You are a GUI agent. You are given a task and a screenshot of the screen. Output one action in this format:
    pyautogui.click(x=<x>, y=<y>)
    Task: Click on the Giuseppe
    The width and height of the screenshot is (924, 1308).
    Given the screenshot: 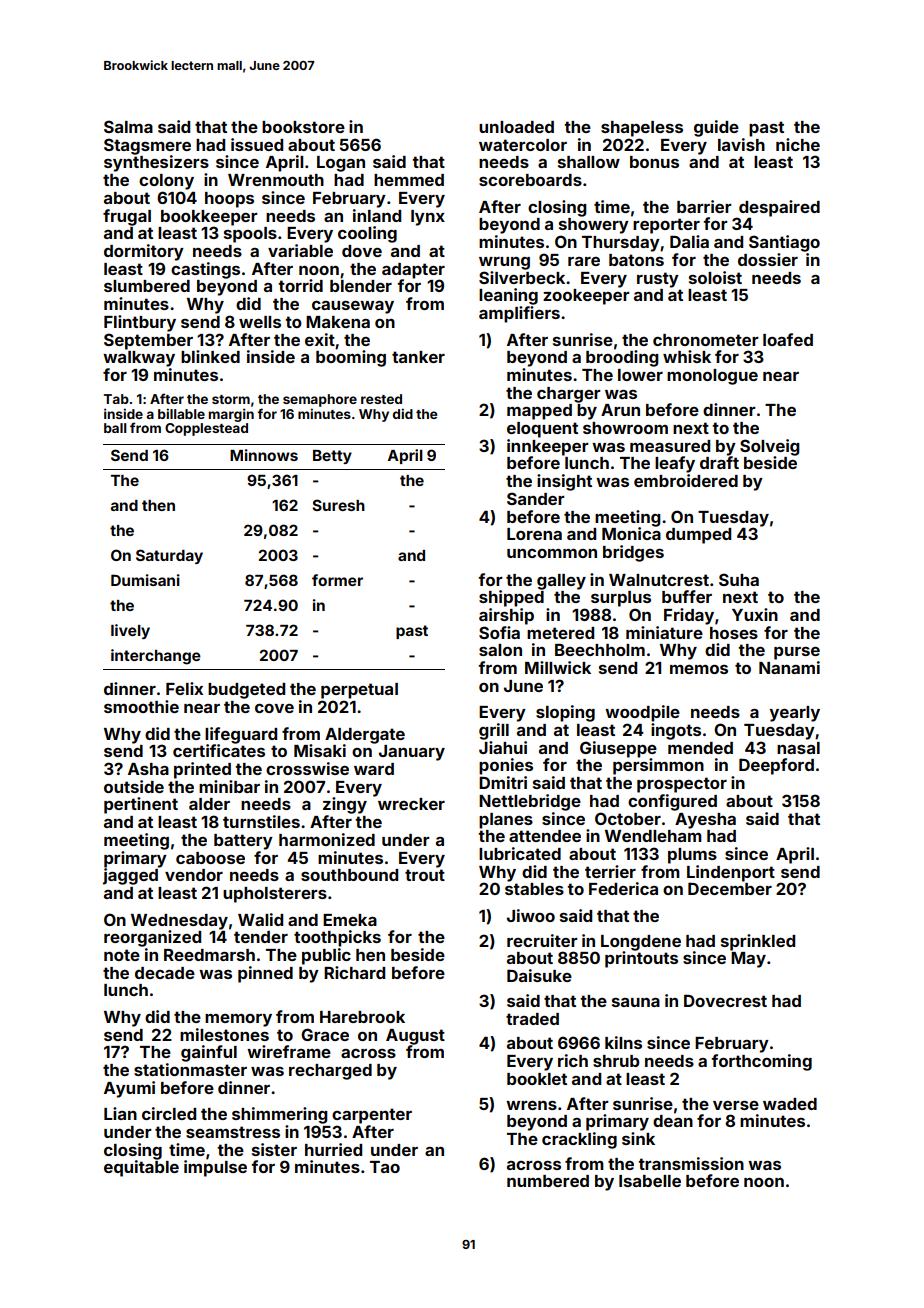 What is the action you would take?
    pyautogui.click(x=618, y=749)
